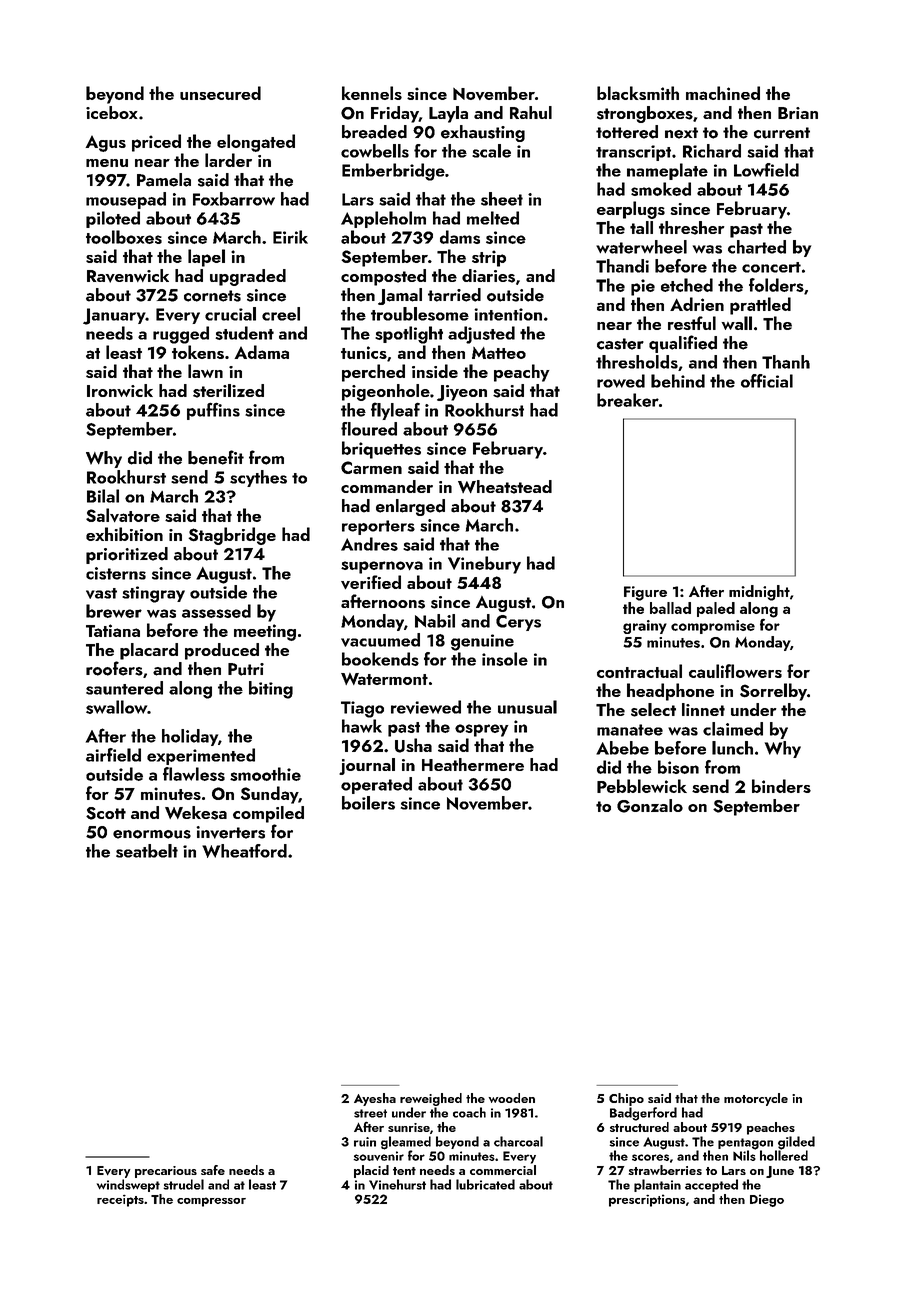 The height and width of the screenshot is (1316, 908). I want to click on caster, so click(620, 344).
